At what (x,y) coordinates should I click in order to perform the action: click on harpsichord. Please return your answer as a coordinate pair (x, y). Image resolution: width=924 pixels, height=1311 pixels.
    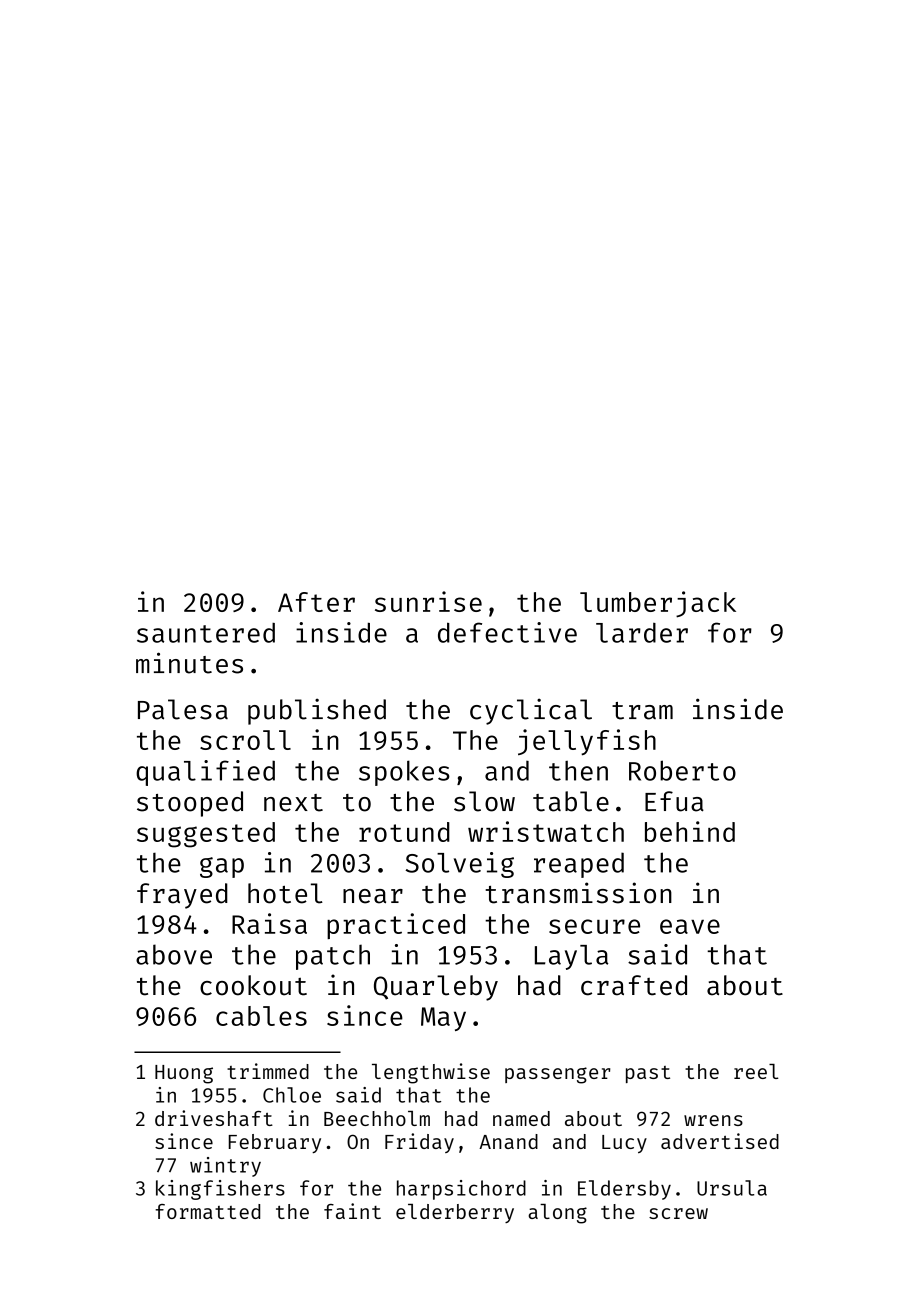
    Looking at the image, I should click on (461, 1190).
